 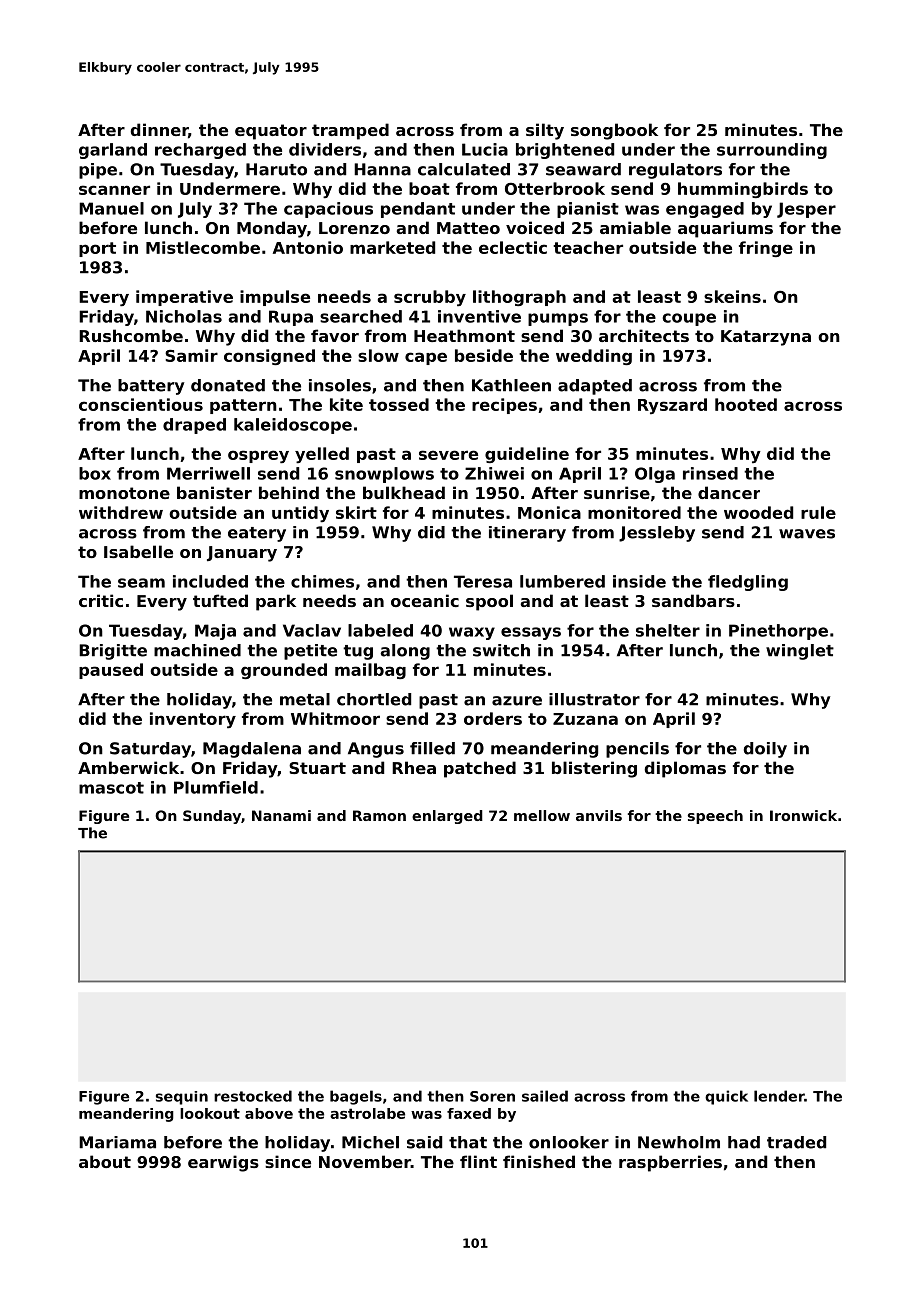 What do you see at coordinates (197, 650) in the image?
I see `machined` at bounding box center [197, 650].
